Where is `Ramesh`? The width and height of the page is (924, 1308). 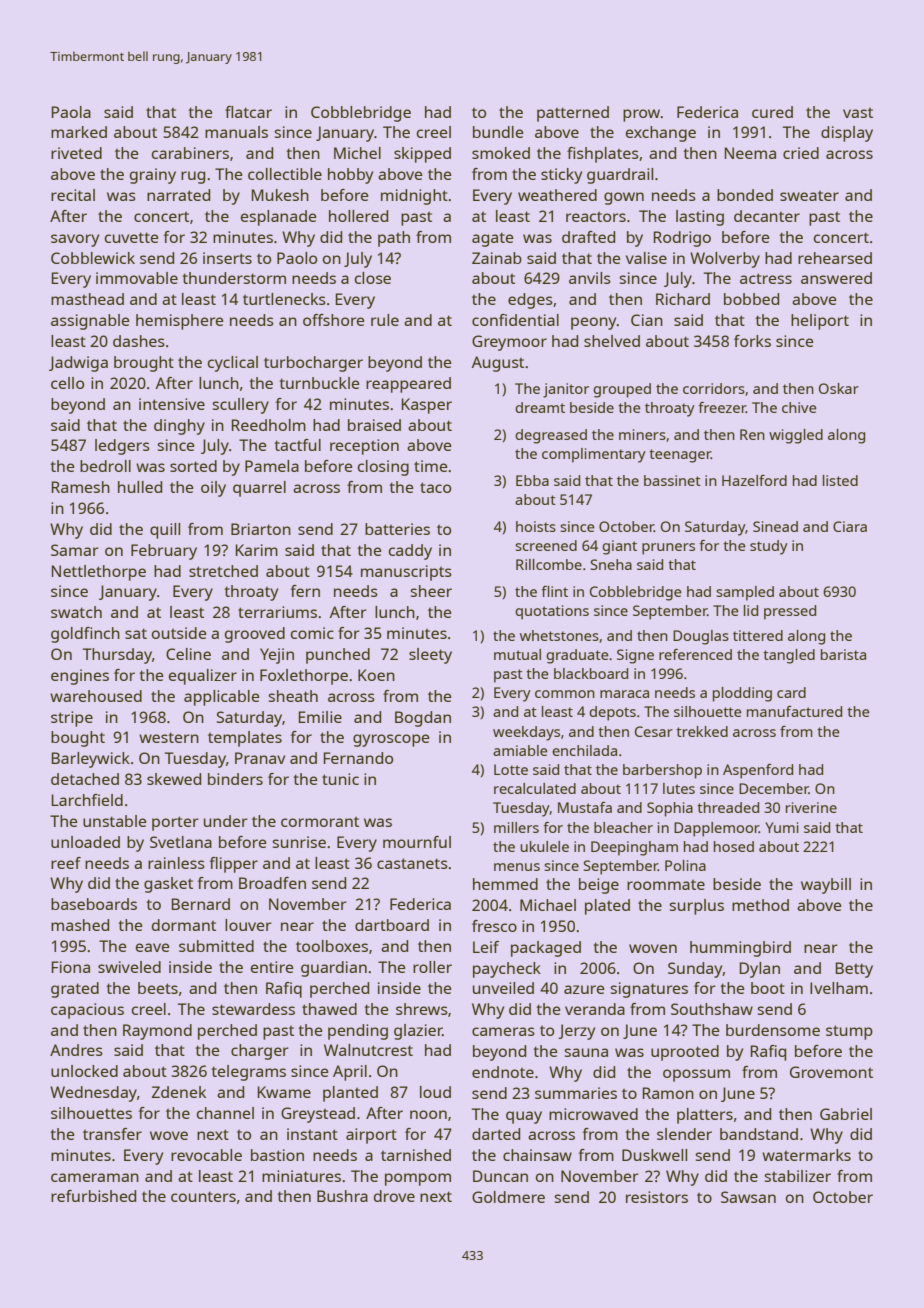 Ramesh is located at coordinates (81, 487).
